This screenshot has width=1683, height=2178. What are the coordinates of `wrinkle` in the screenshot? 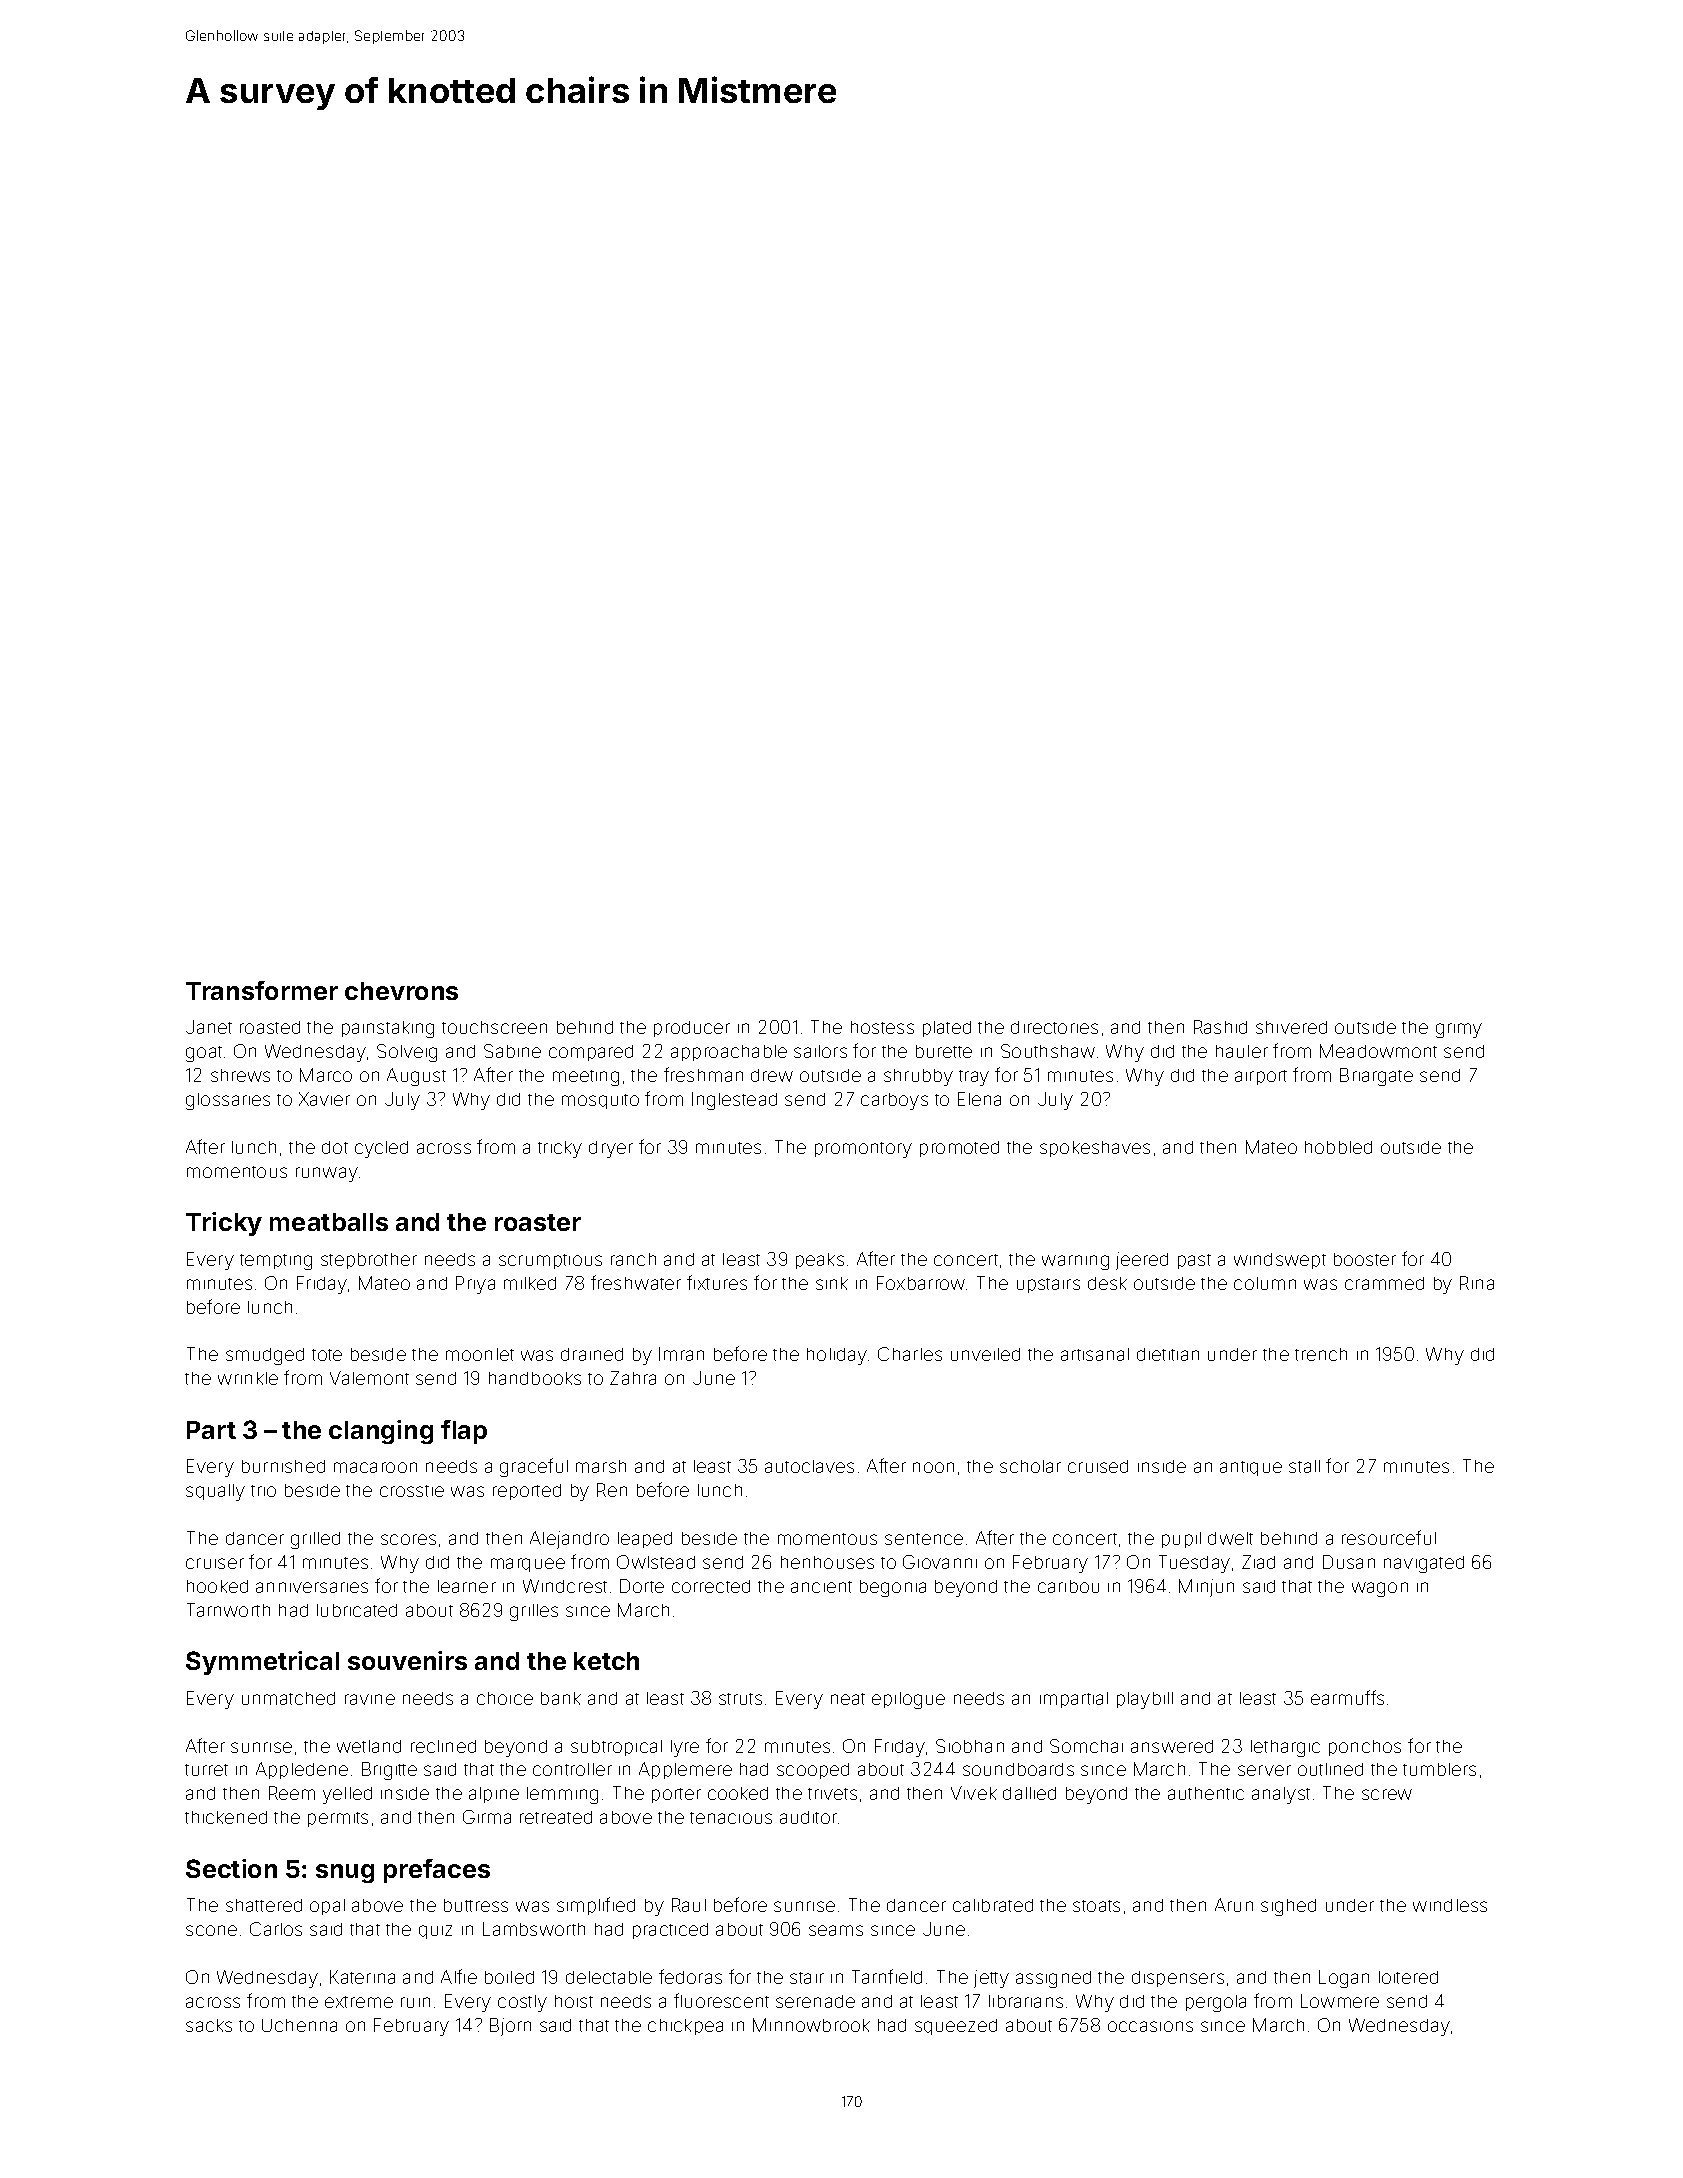 It's located at (248, 1378).
